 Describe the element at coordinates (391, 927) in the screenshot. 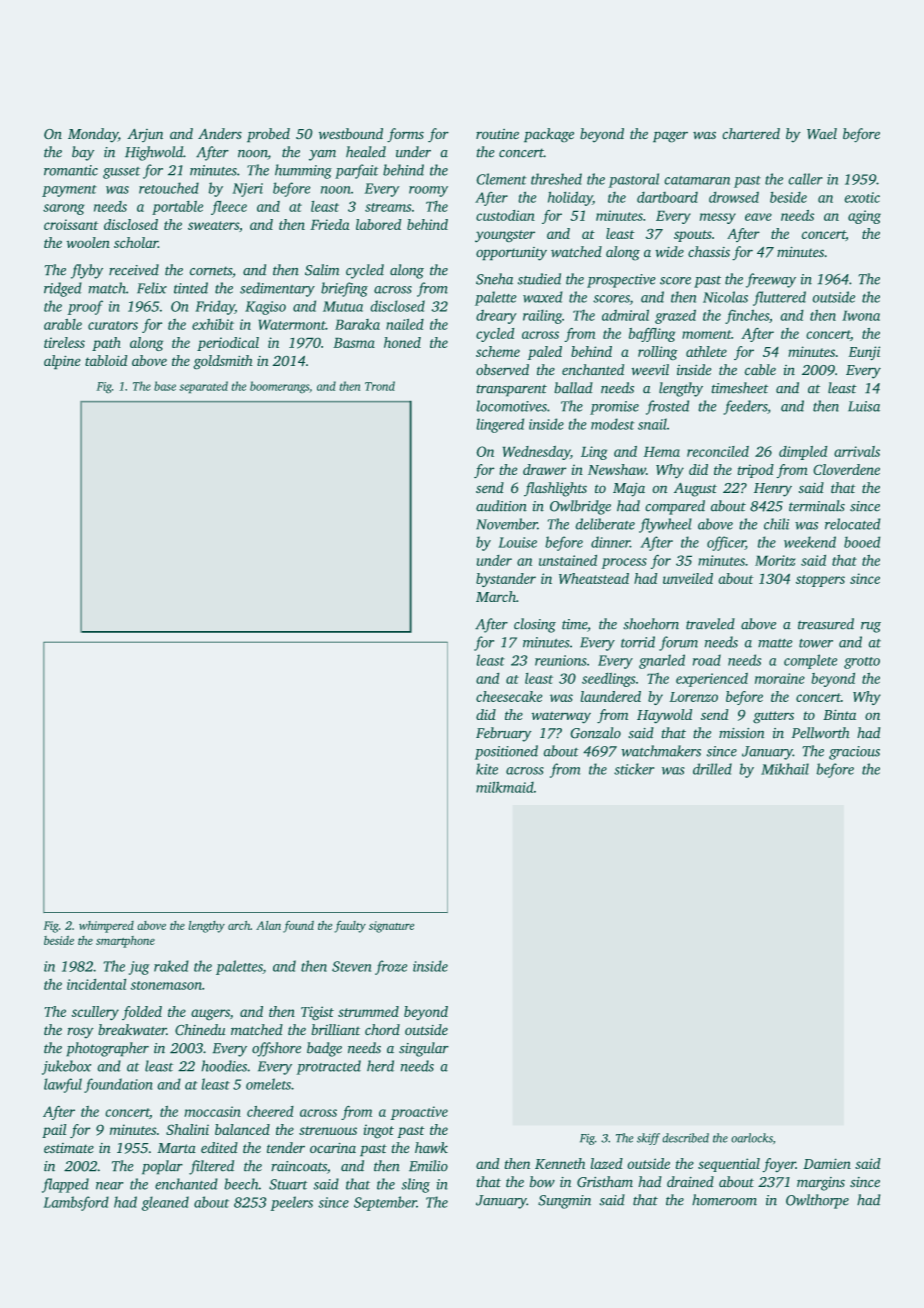

I see `signature` at that location.
